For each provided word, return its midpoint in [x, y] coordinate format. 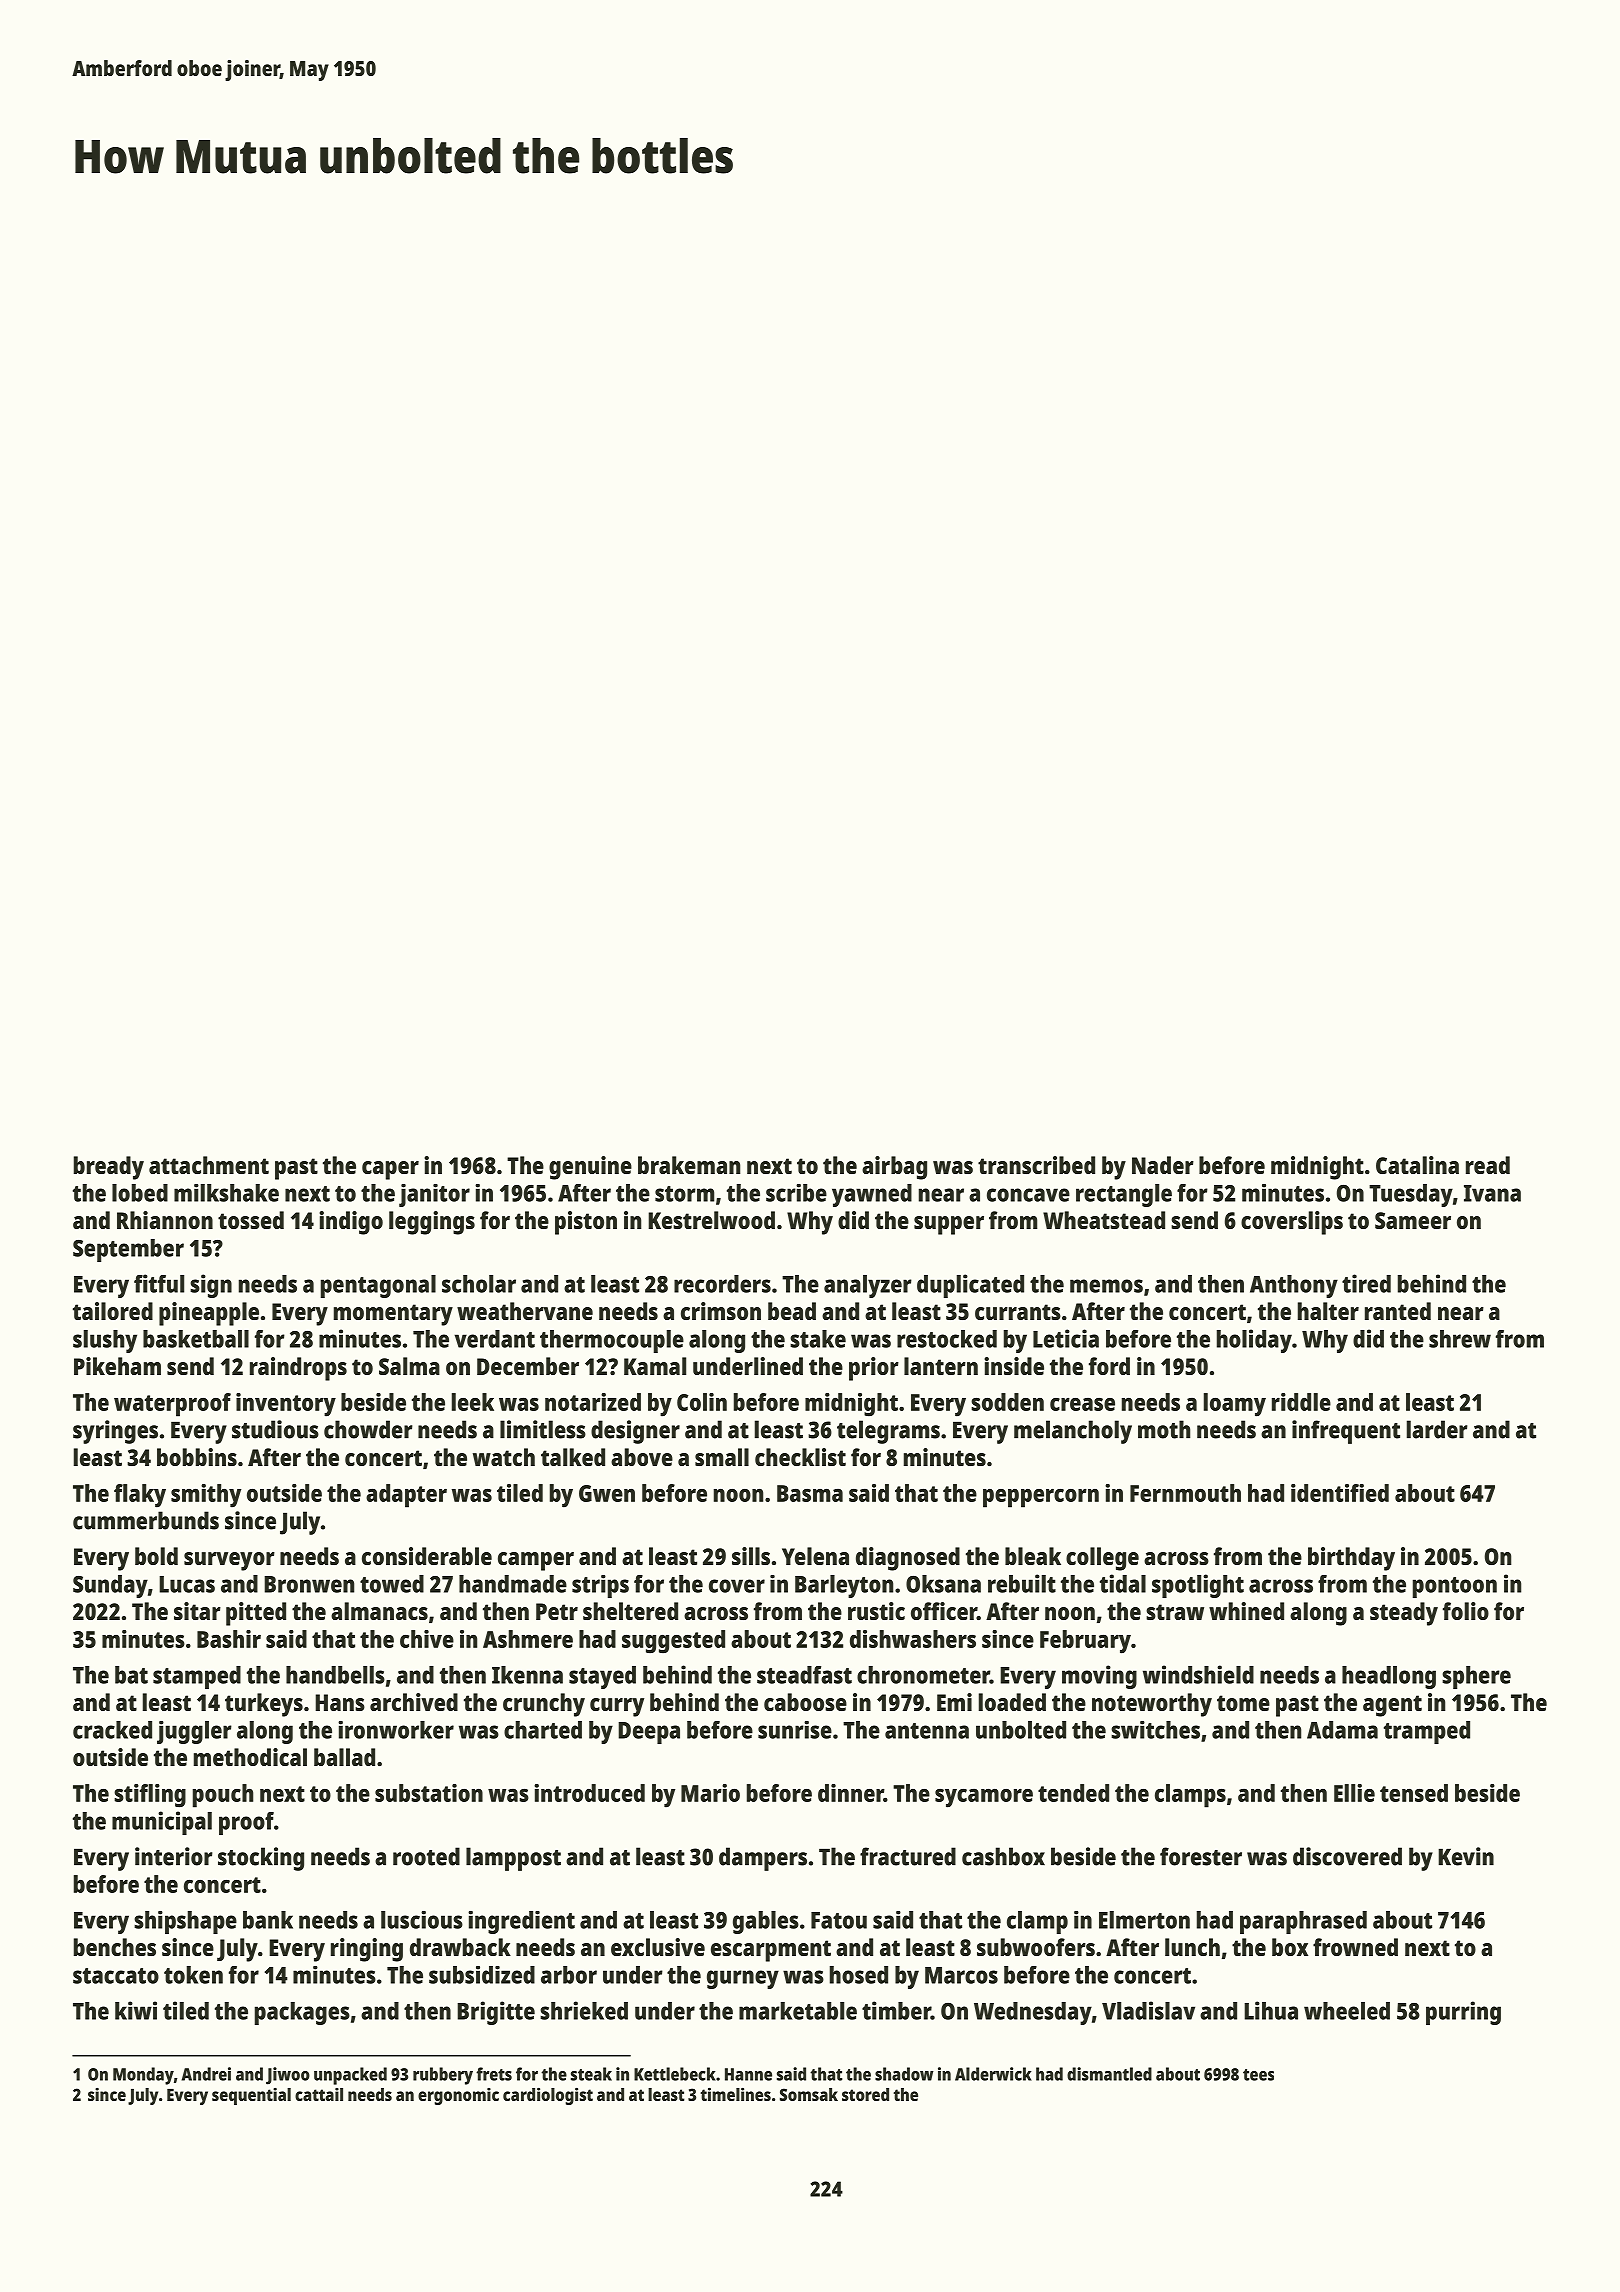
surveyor [229, 1561]
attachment [209, 1165]
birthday [1351, 1559]
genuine [590, 1168]
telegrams [888, 1432]
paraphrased [1303, 1922]
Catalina [1417, 1165]
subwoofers [1036, 1947]
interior [174, 1856]
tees [1258, 2075]
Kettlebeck [675, 2074]
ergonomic [458, 2096]
